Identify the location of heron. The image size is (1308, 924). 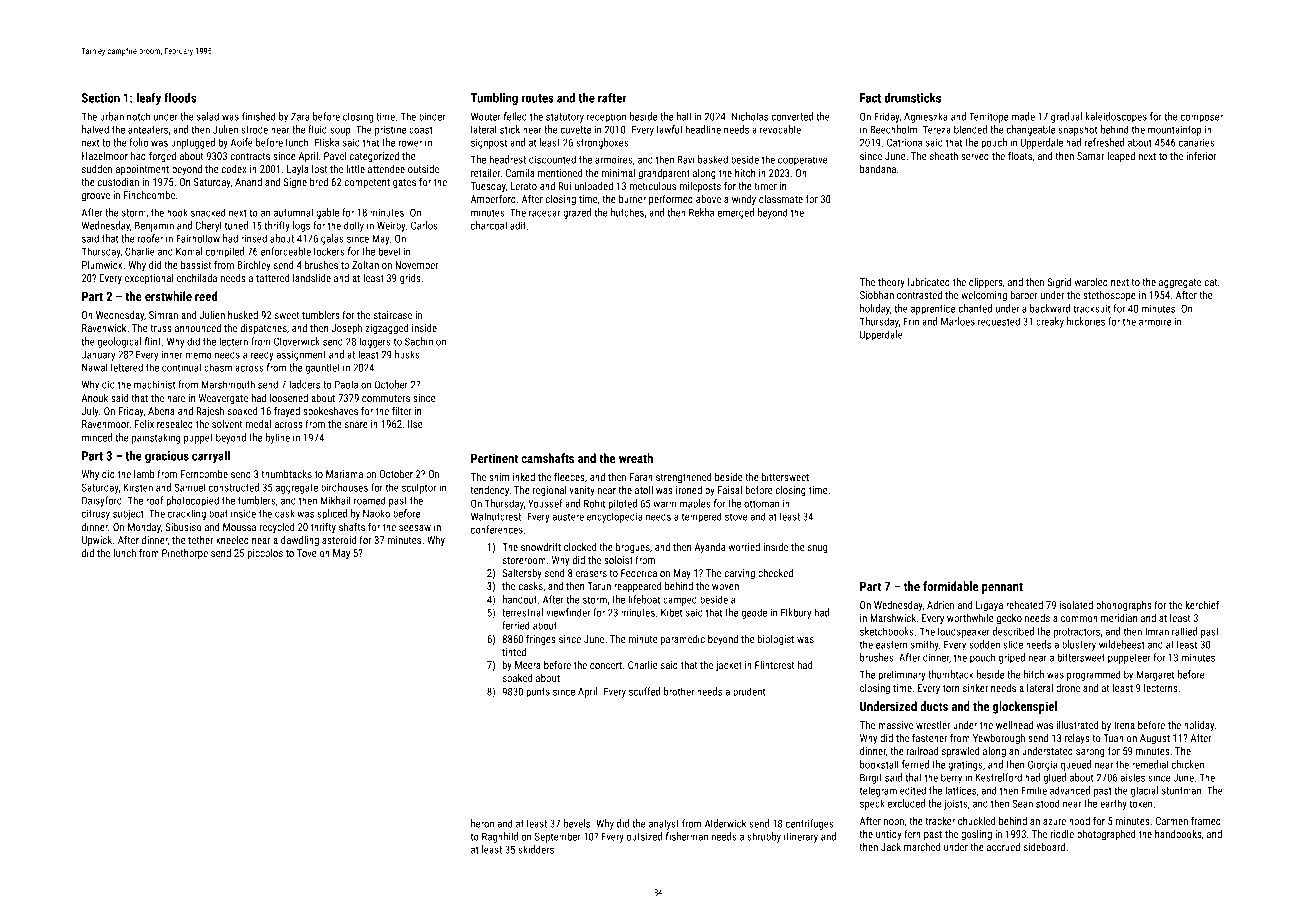
(482, 823).
